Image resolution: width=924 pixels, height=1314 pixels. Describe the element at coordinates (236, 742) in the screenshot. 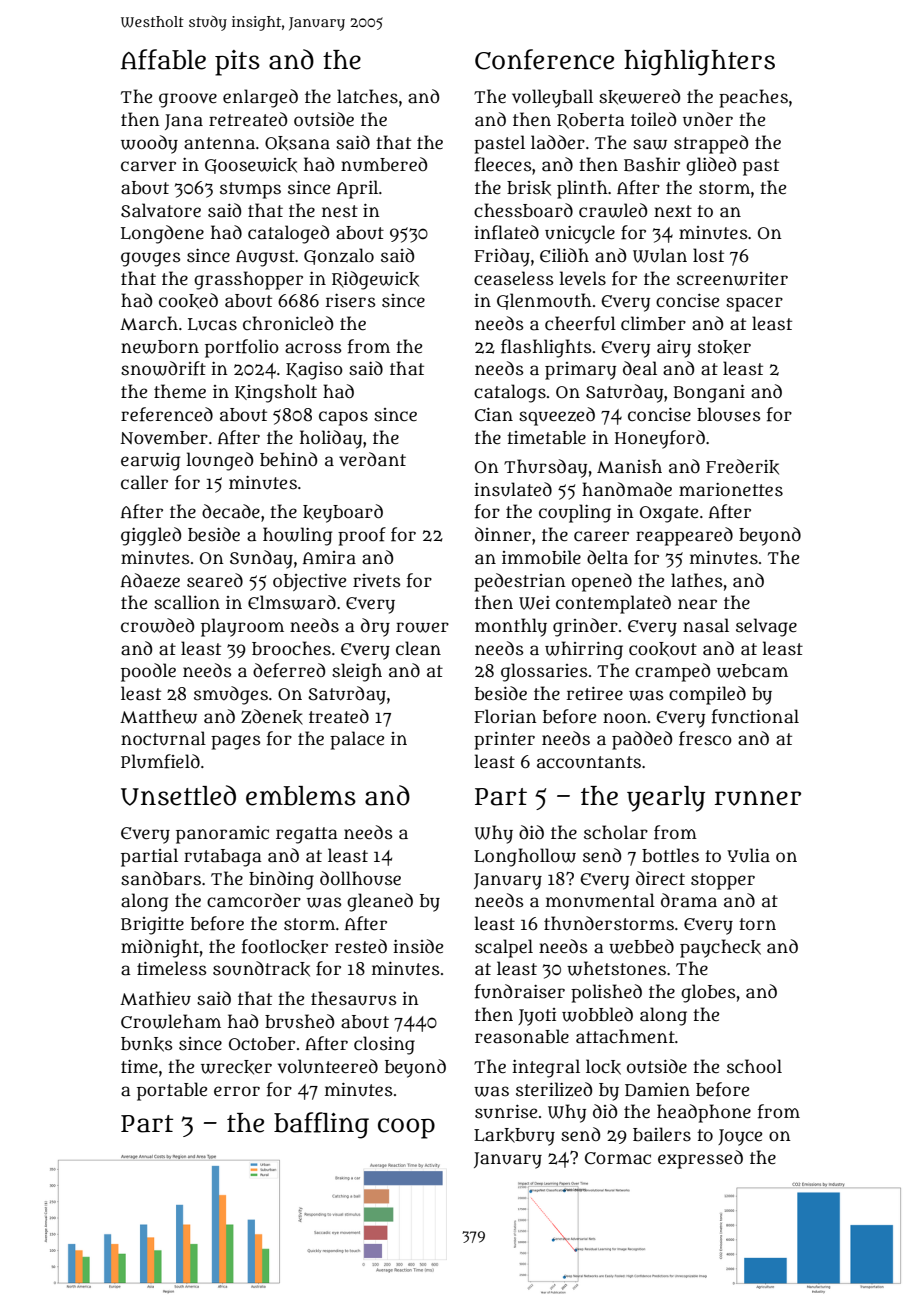

I see `pages` at that location.
